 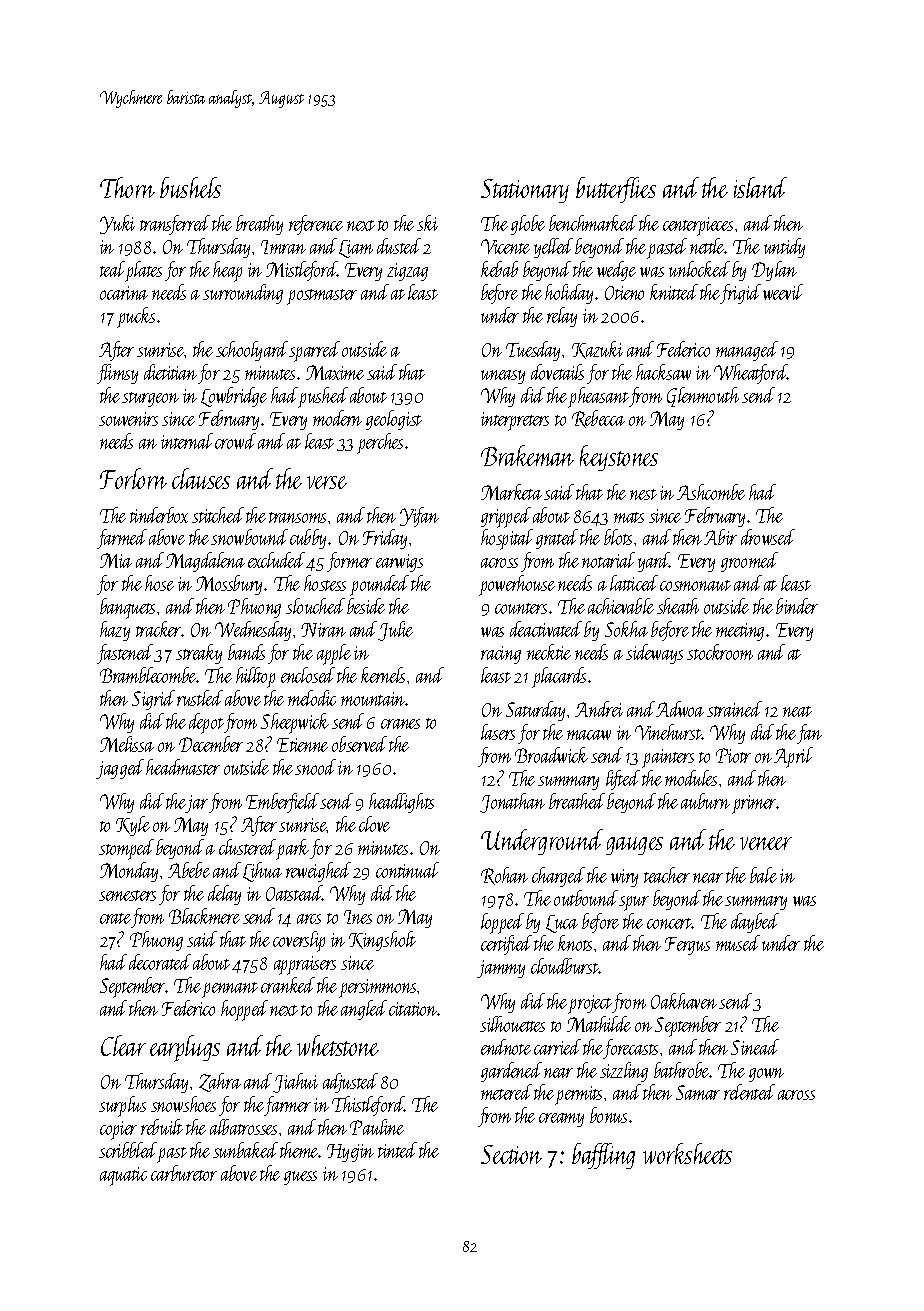 I want to click on Bramblecombe, so click(x=148, y=675).
